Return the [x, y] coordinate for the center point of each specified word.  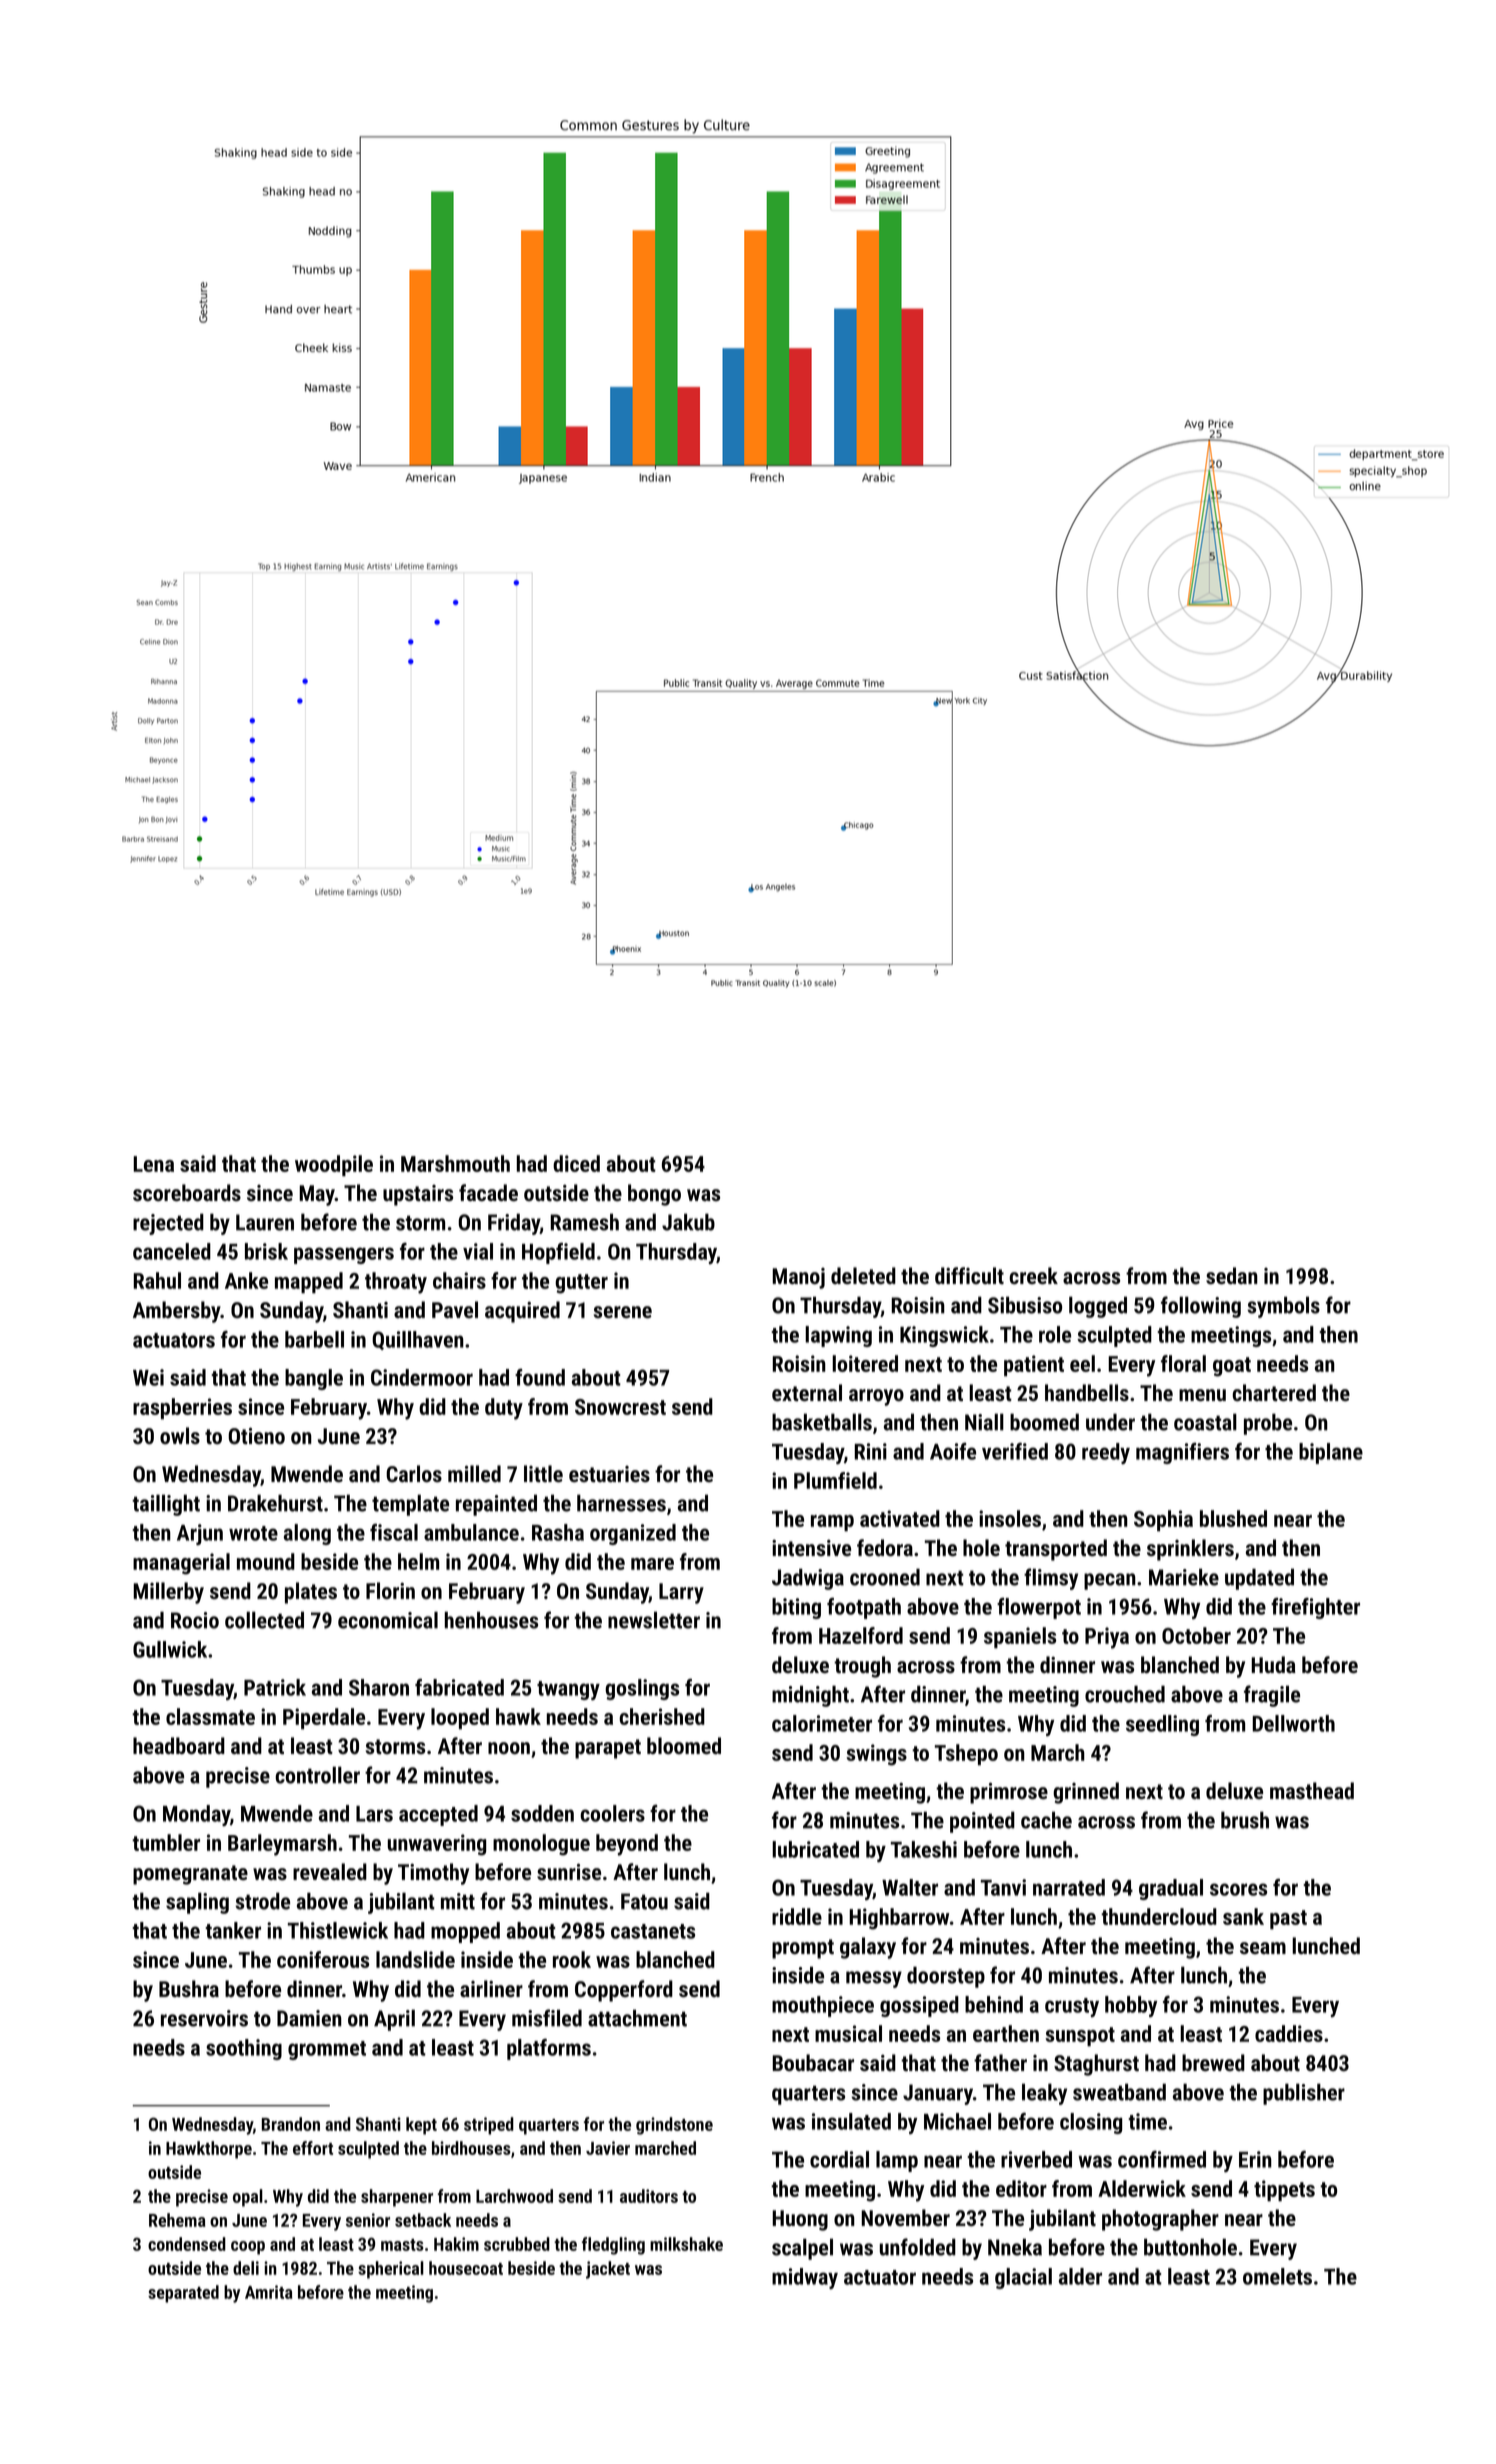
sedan [1232, 1275]
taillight [166, 1505]
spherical [391, 2270]
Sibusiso [1025, 1305]
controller [318, 1775]
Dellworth [1293, 1723]
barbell [314, 1339]
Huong [800, 2220]
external [807, 1392]
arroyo [876, 1397]
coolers [613, 1813]
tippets [1284, 2190]
